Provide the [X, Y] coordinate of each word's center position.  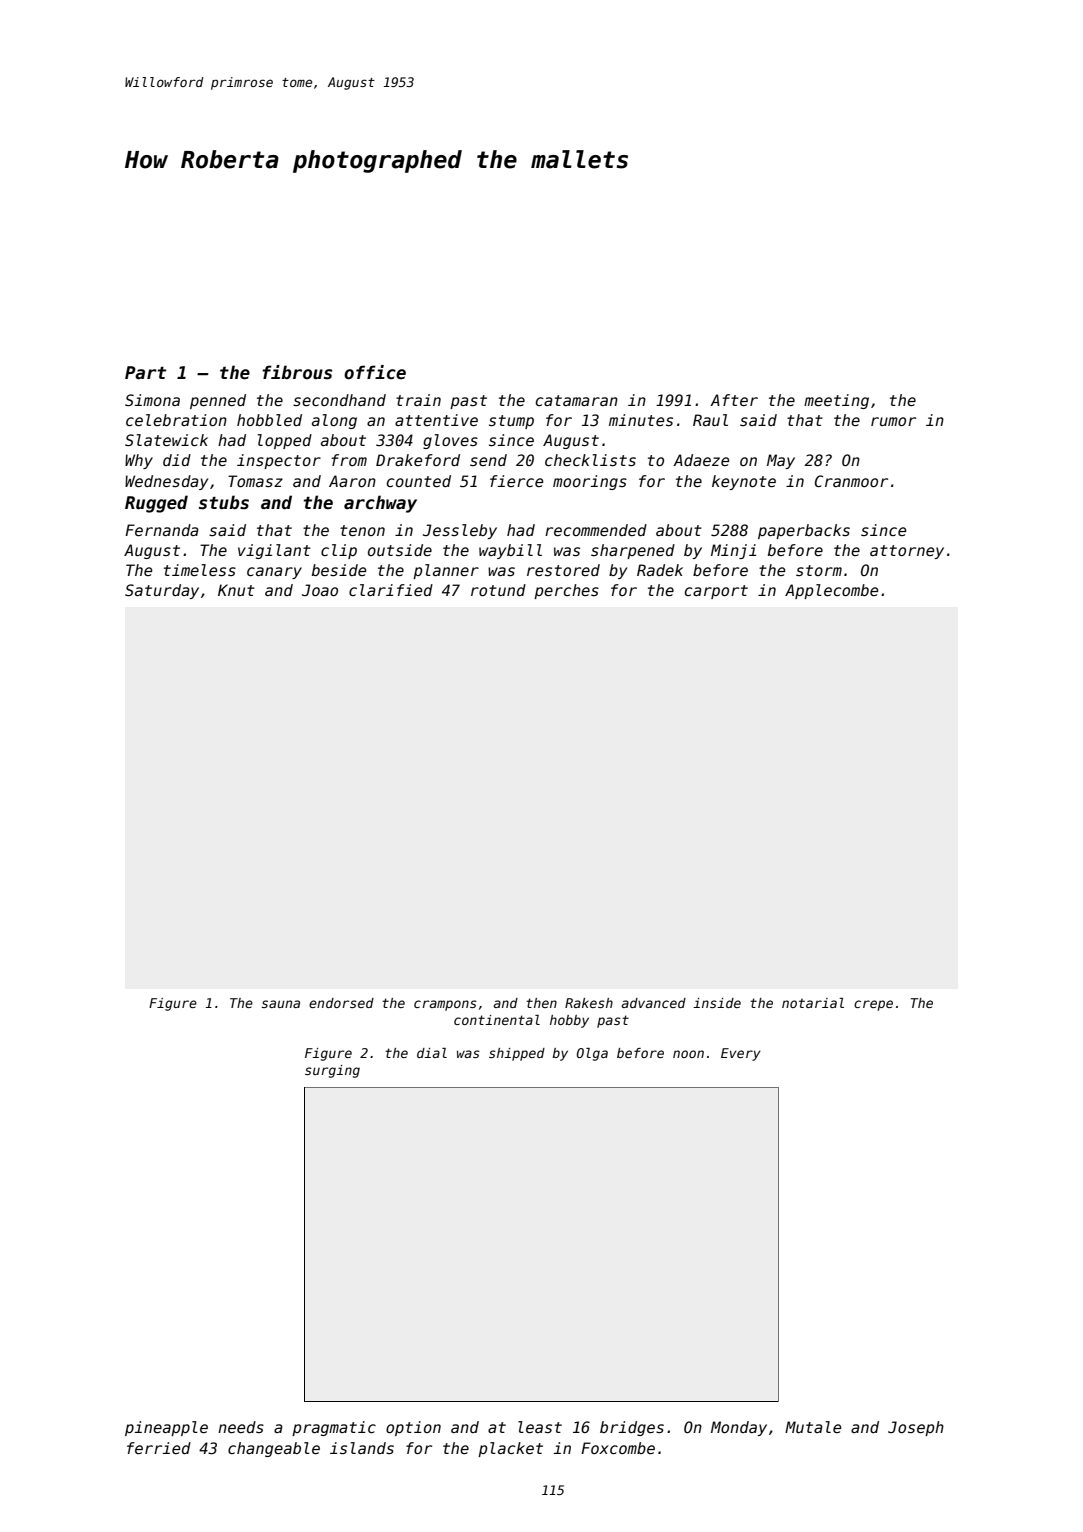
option [413, 1428]
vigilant [274, 551]
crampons [445, 1005]
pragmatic [334, 1428]
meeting [836, 401]
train [418, 400]
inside [717, 1003]
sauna [281, 1004]
